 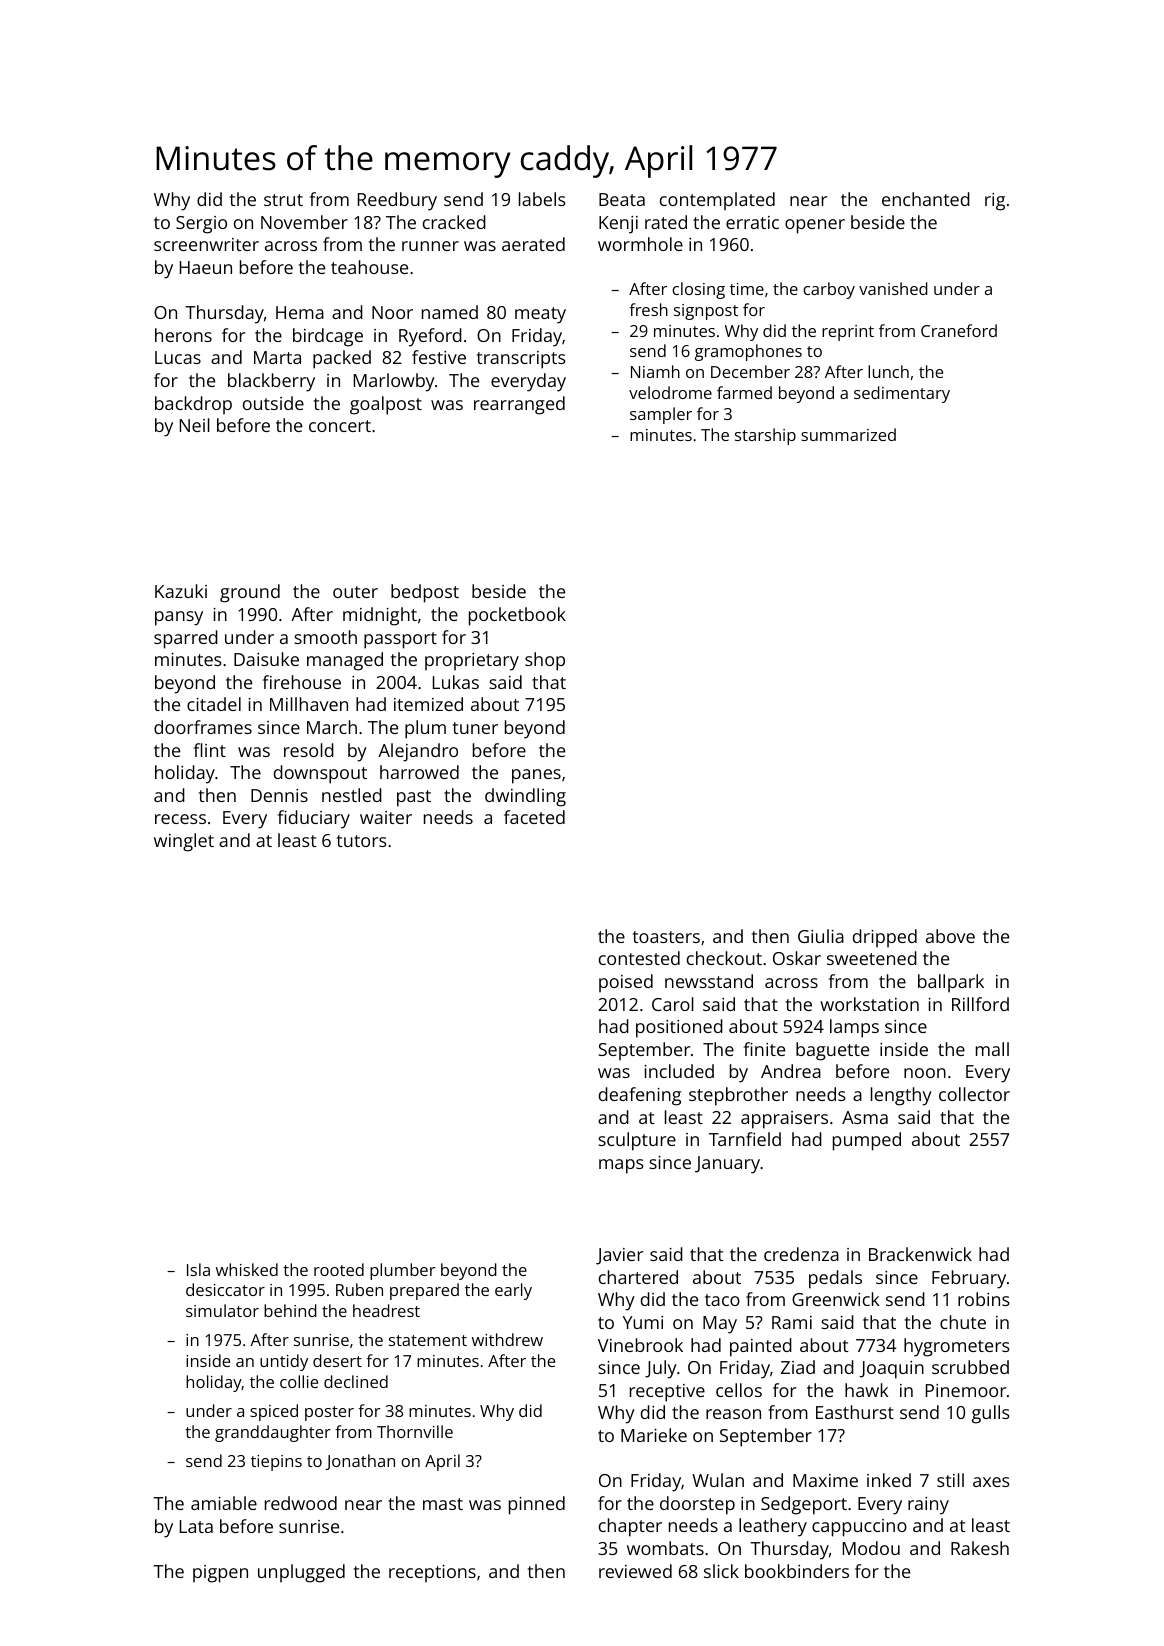 I want to click on mall, so click(x=992, y=1049).
